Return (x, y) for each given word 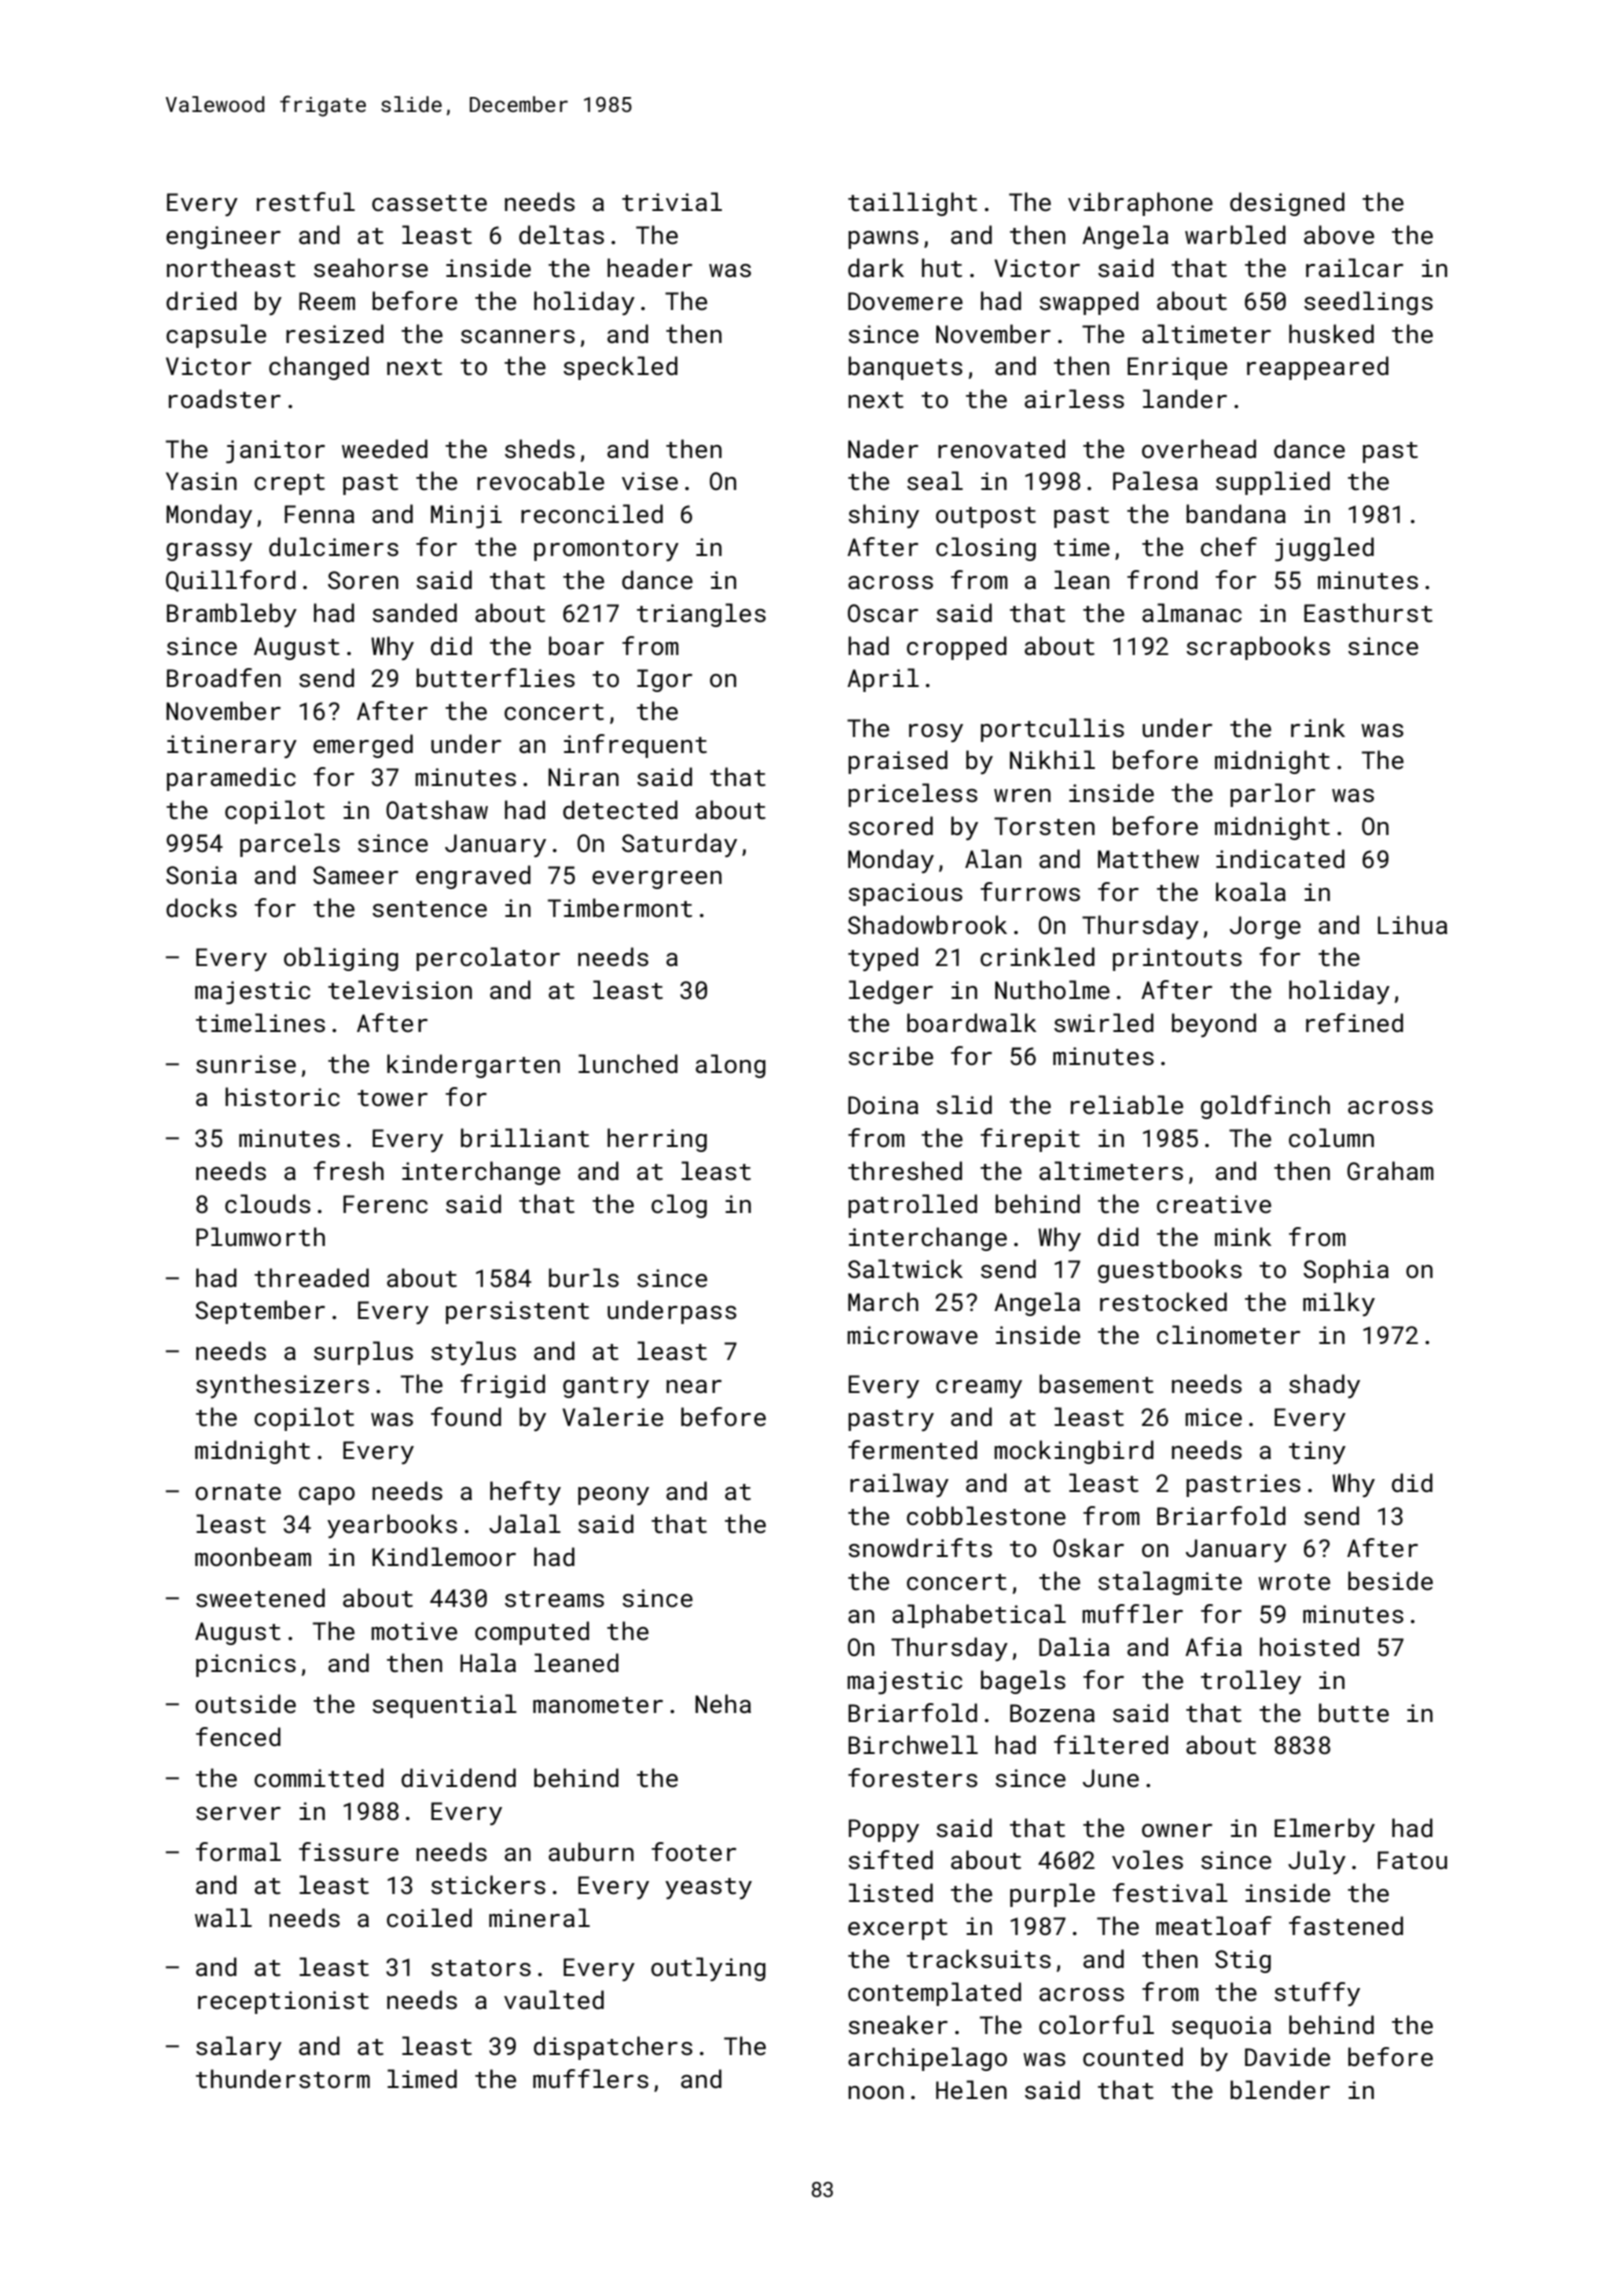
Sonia (201, 875)
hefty (525, 1493)
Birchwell (913, 1744)
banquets (905, 368)
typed (883, 959)
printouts (1177, 959)
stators (481, 1968)
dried (201, 300)
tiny (1317, 1452)
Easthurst (1368, 612)
